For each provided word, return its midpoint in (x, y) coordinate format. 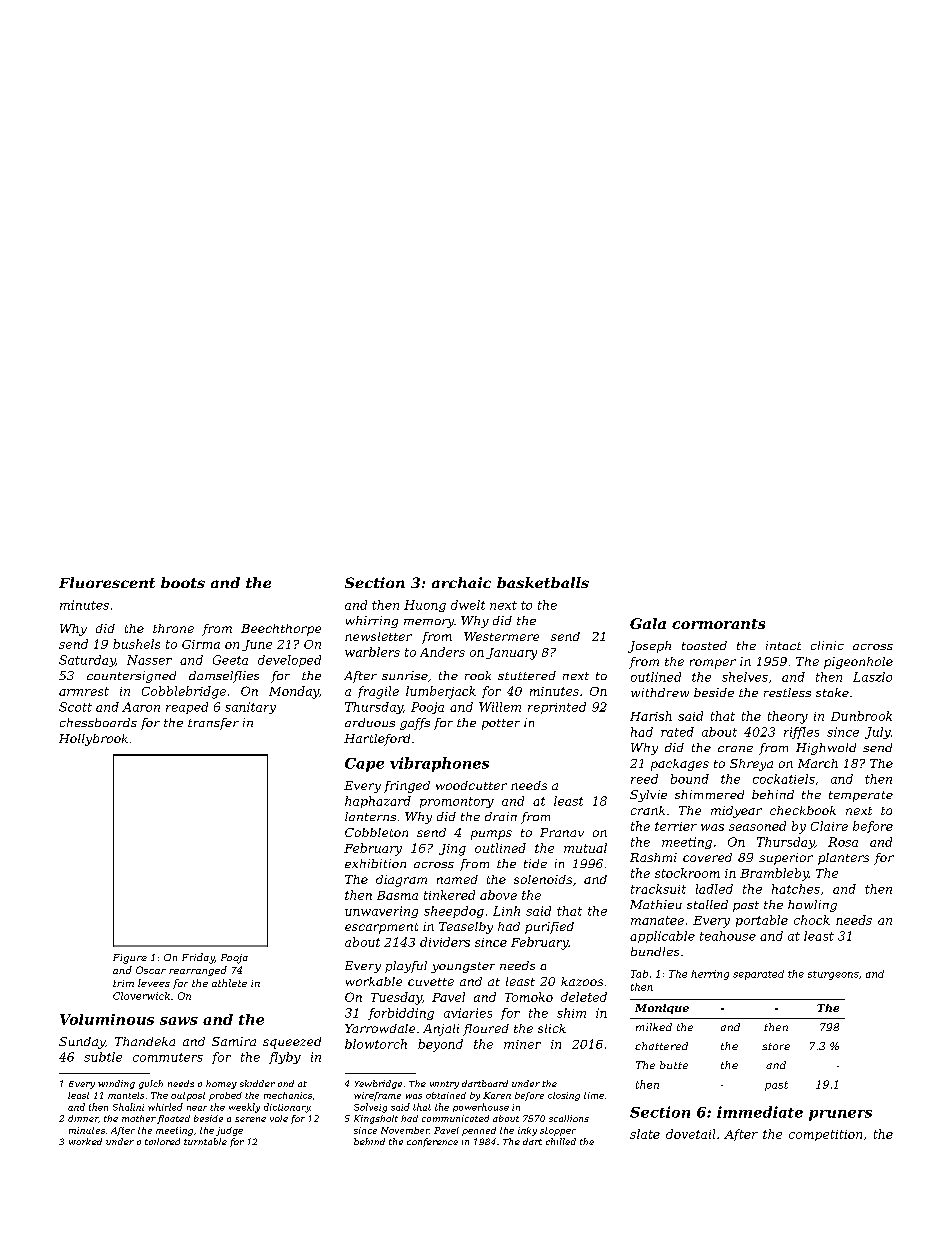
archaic (461, 582)
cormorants (718, 624)
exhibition (375, 863)
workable (374, 981)
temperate (861, 796)
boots (183, 582)
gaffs (415, 724)
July (878, 733)
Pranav (562, 832)
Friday (198, 958)
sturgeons (833, 975)
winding (116, 1084)
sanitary (250, 708)
